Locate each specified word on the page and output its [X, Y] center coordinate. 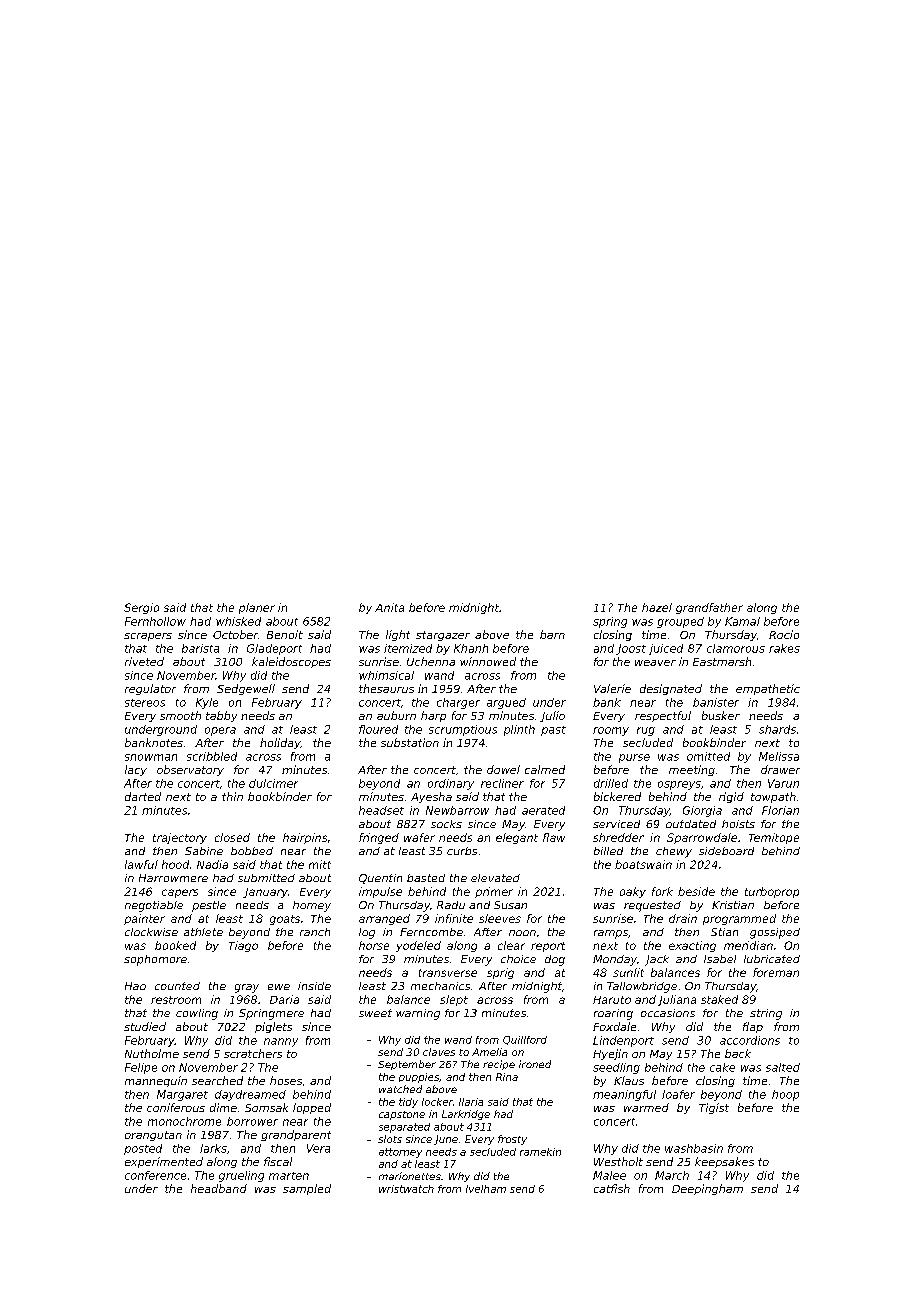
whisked [238, 621]
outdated [691, 824]
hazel [657, 607]
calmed [545, 769]
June [446, 1140]
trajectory [180, 838]
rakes [784, 648]
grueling [241, 1176]
